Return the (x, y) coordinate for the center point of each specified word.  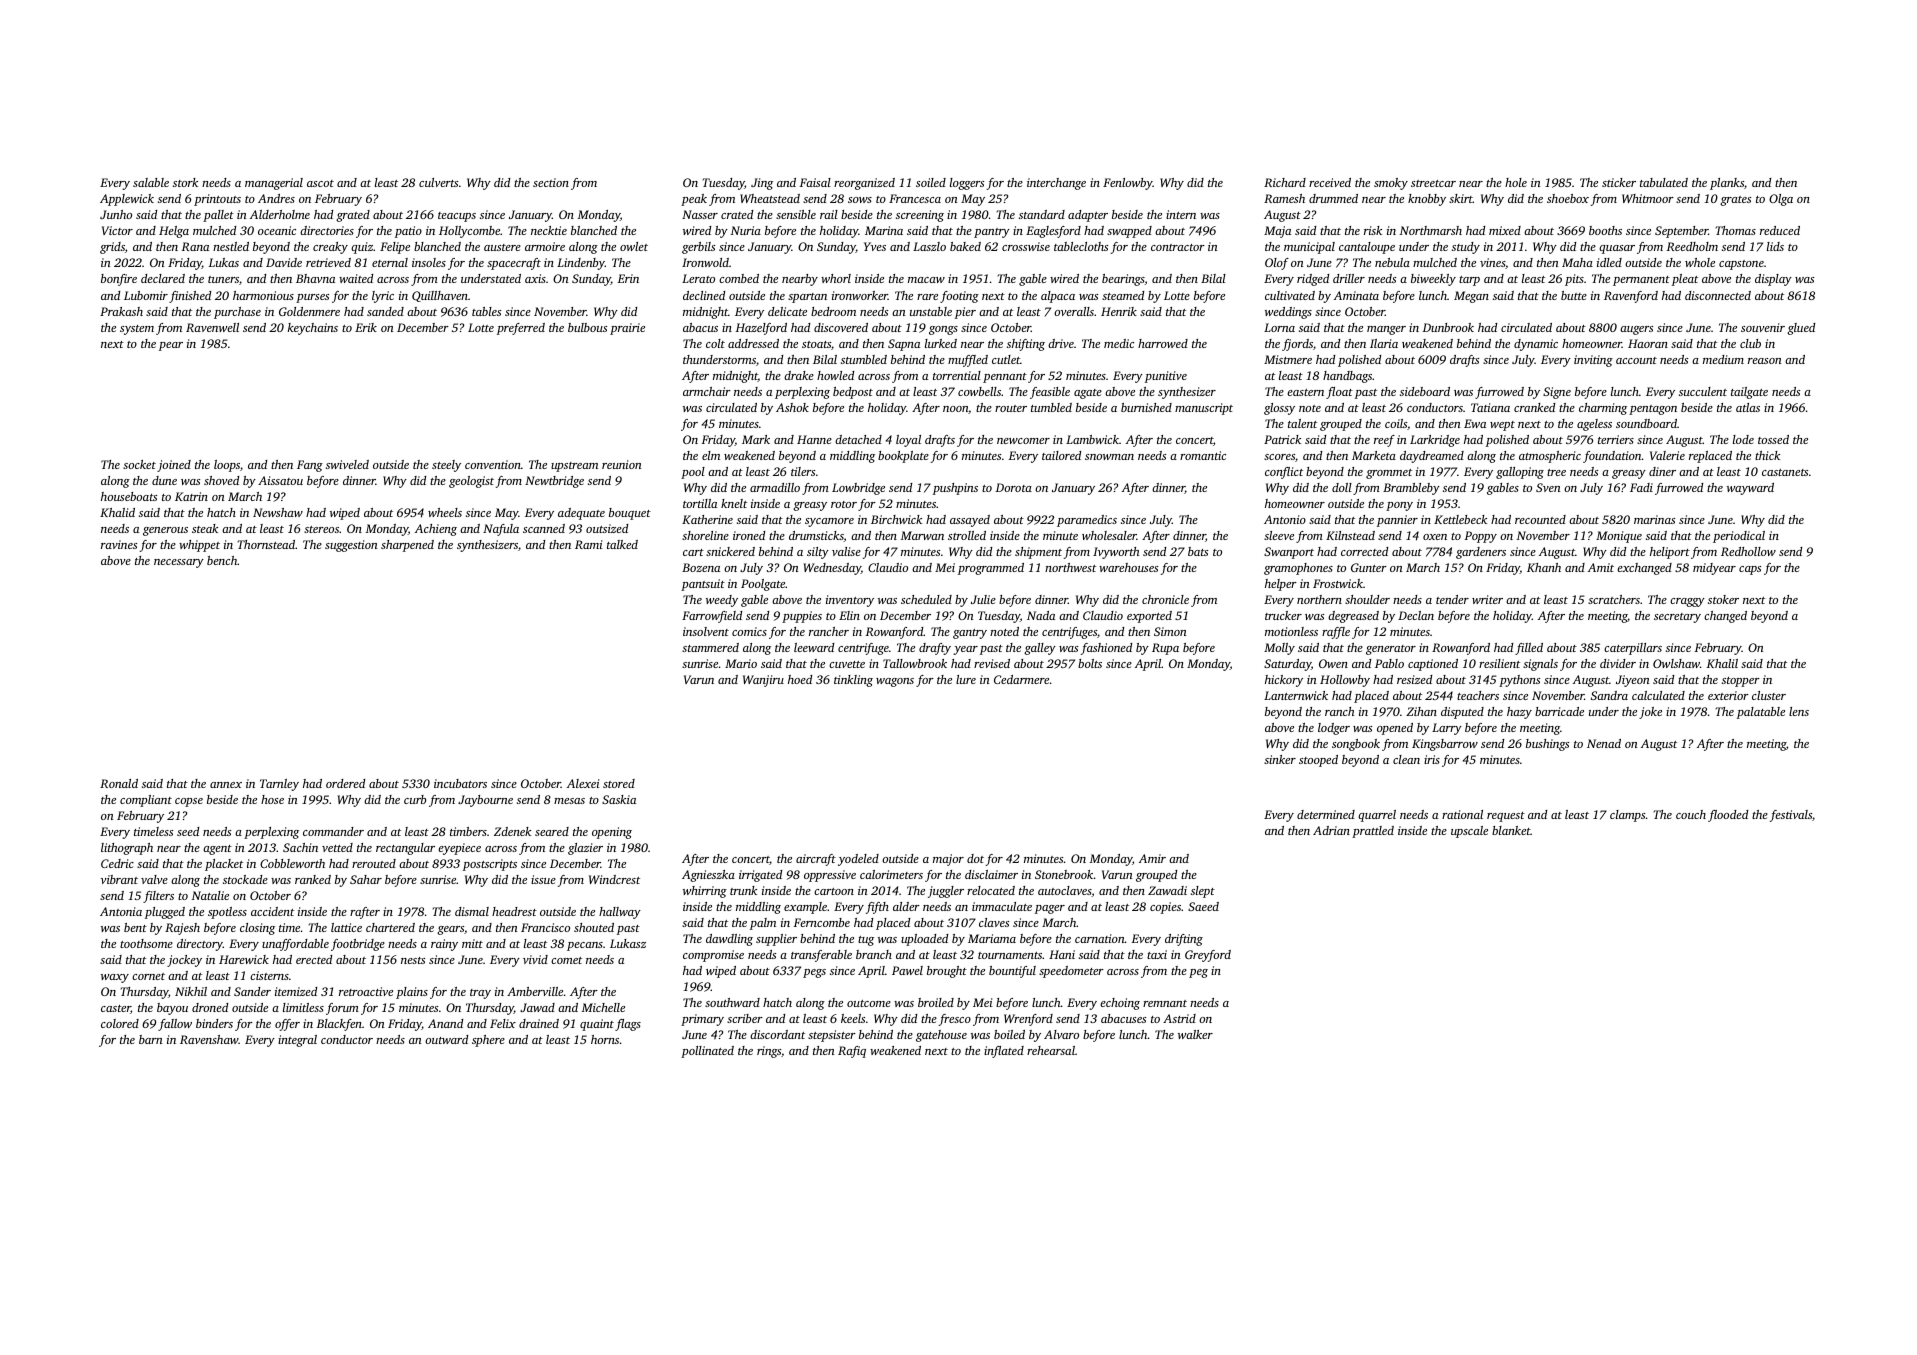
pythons (1519, 681)
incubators (460, 783)
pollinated (707, 1052)
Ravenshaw (209, 1039)
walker (1195, 1034)
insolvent (706, 631)
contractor (1178, 247)
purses (312, 298)
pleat (1685, 280)
